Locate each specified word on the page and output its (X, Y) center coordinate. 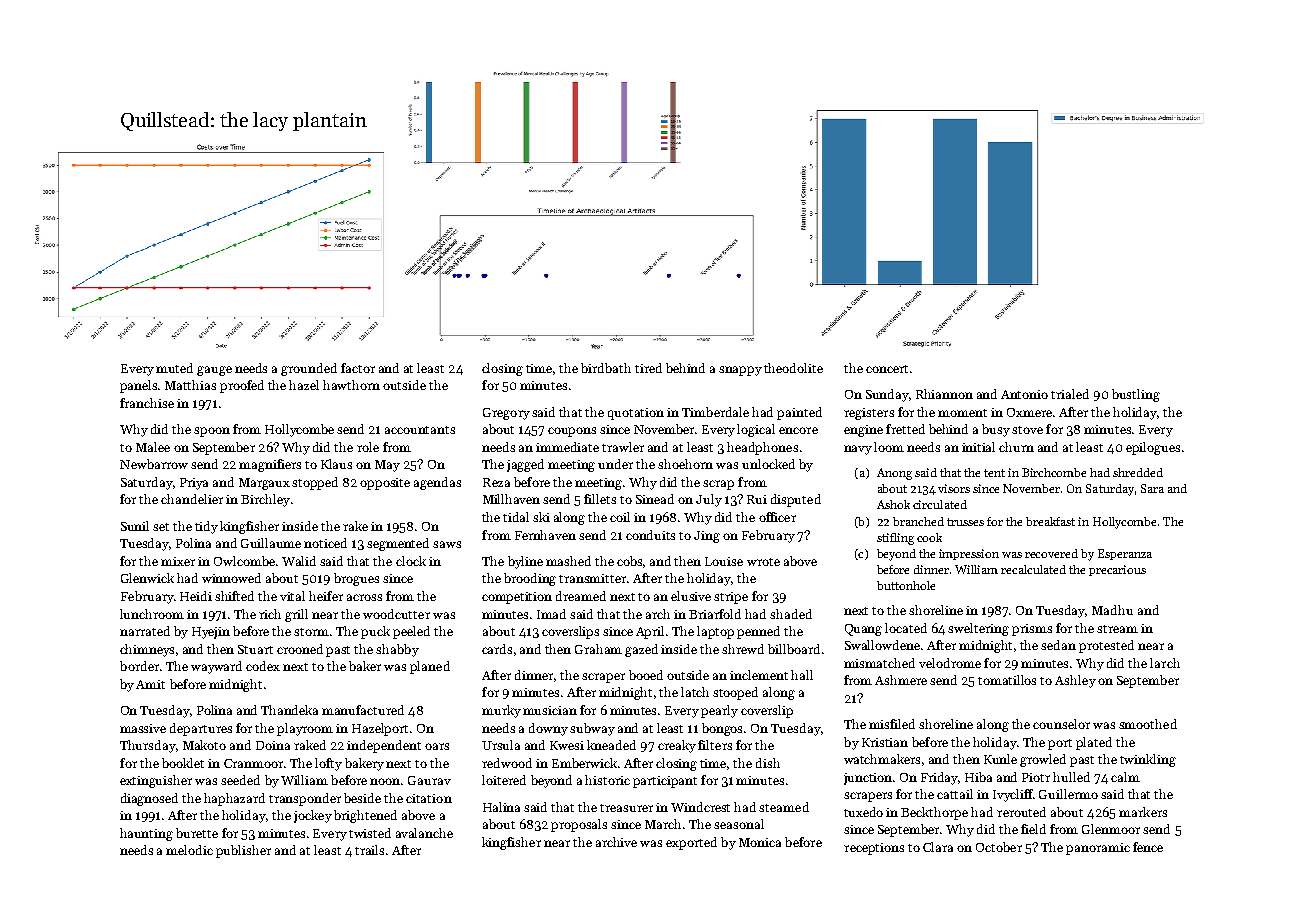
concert (887, 369)
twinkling (1148, 760)
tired (648, 368)
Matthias (190, 385)
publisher (243, 851)
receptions (874, 849)
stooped (735, 693)
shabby (397, 650)
